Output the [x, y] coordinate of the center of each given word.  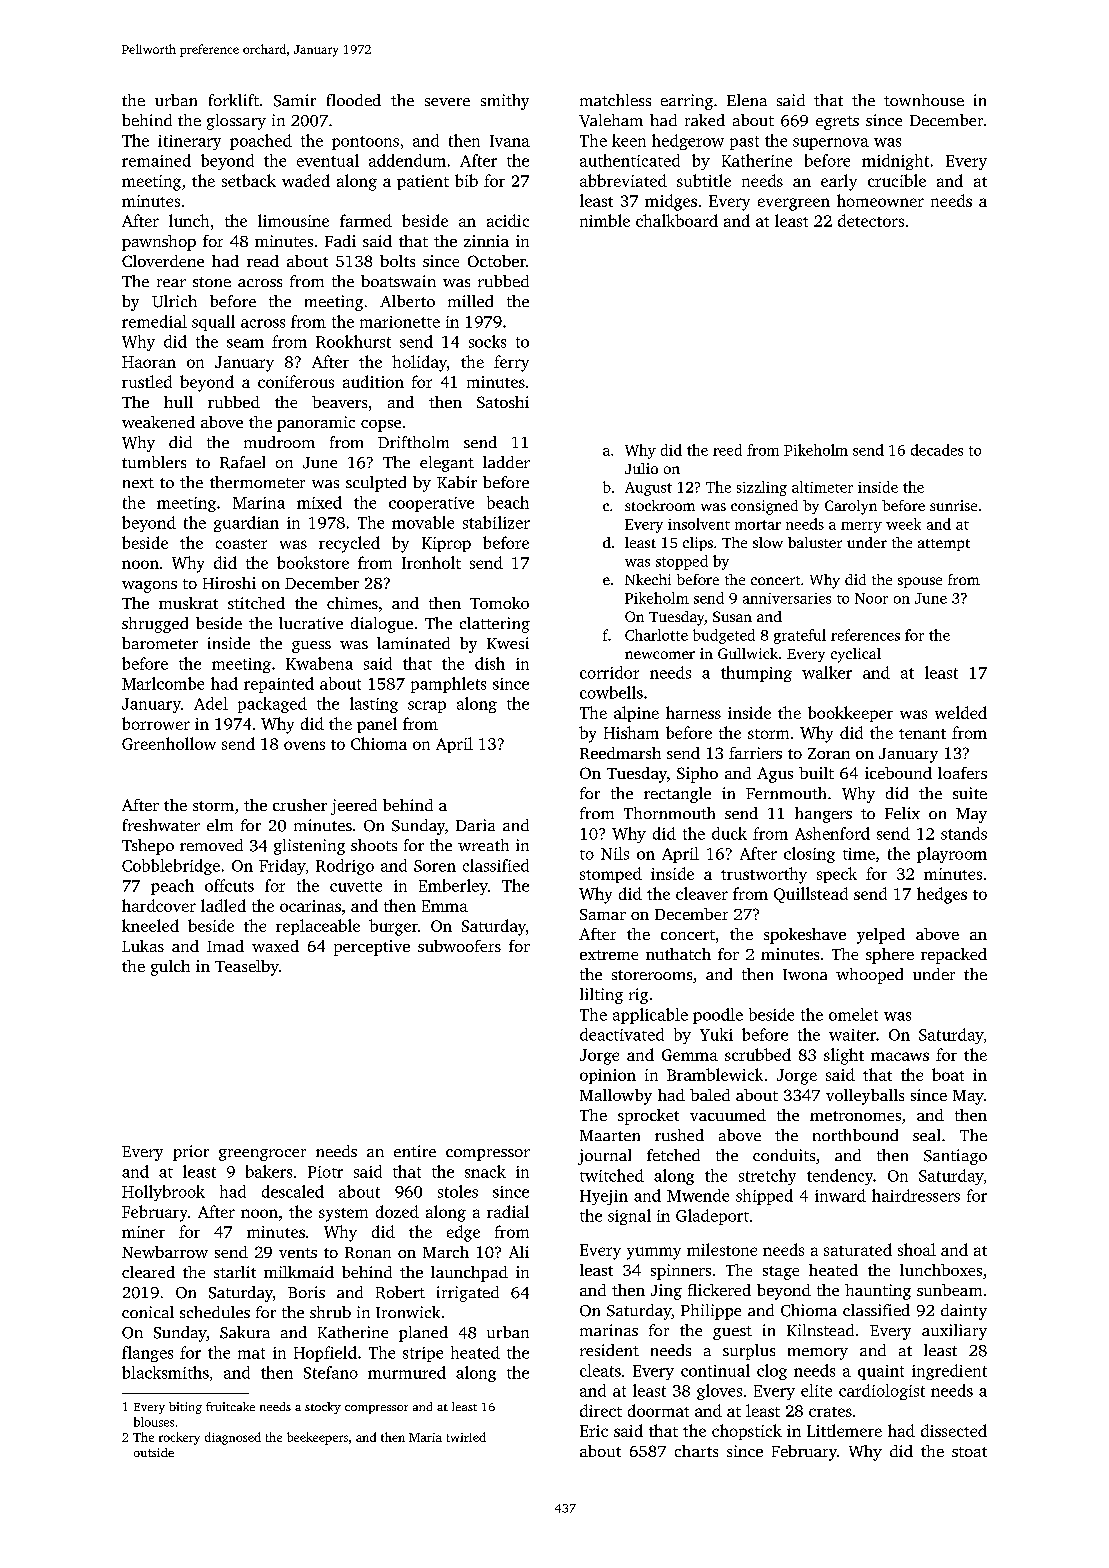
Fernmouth [786, 793]
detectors [871, 220]
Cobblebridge [171, 867]
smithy [505, 102]
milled [470, 301]
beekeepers [317, 1438]
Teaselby [247, 968]
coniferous [296, 381]
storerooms [652, 975]
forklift [234, 100]
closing [809, 855]
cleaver [702, 893]
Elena [747, 100]
